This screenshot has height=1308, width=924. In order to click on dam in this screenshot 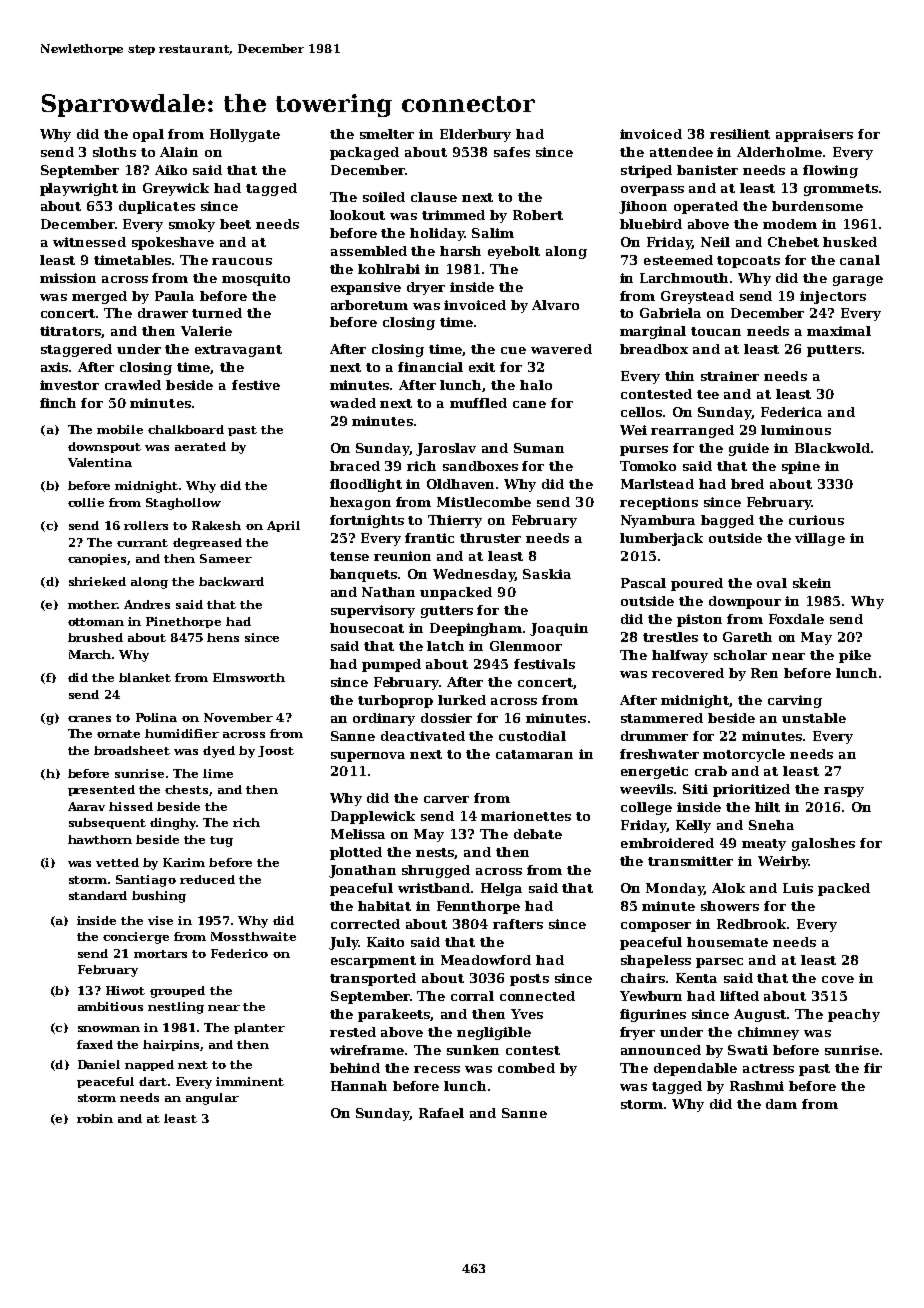, I will do `click(781, 1104)`.
